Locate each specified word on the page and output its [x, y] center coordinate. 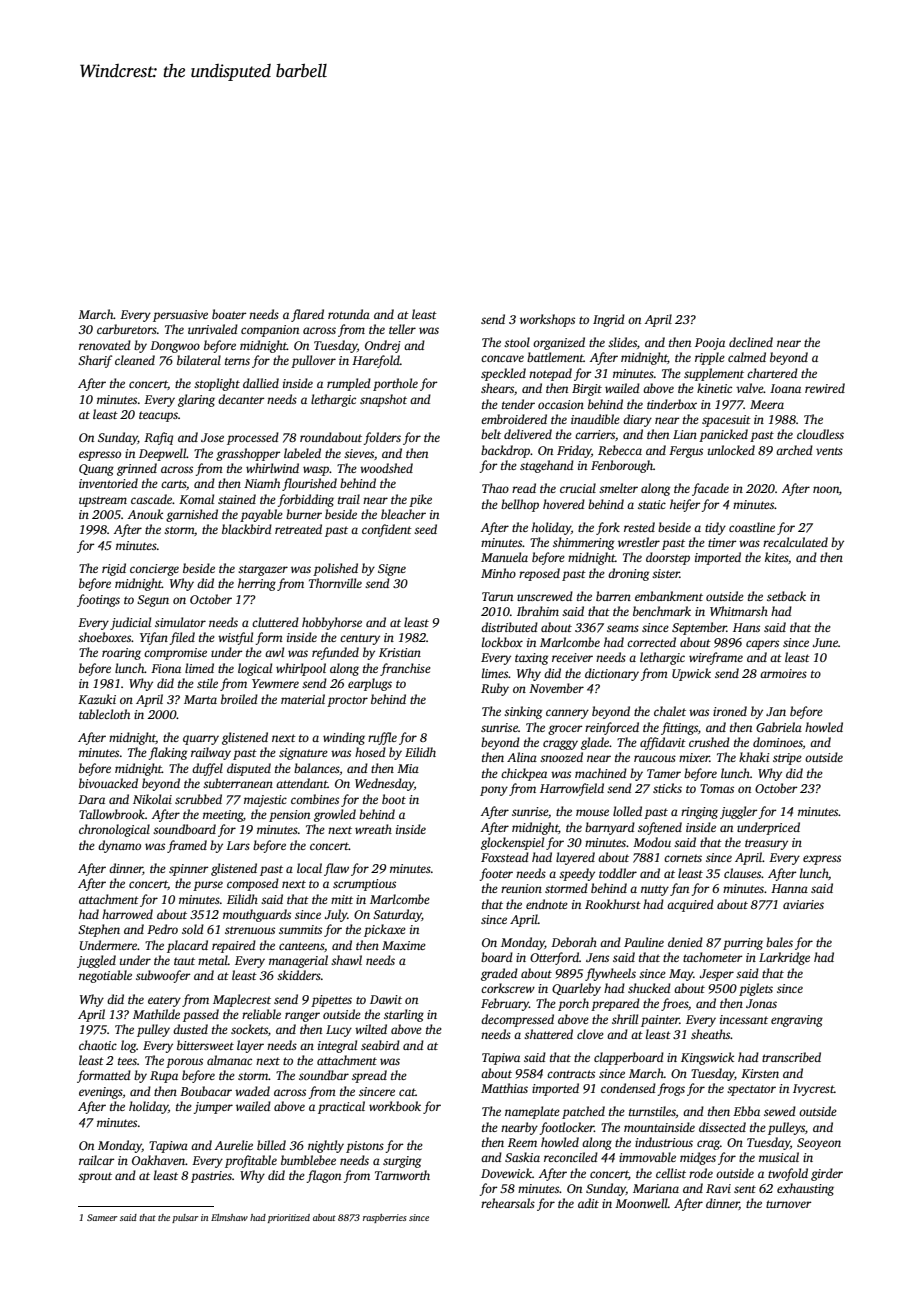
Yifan [154, 638]
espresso [100, 456]
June [825, 642]
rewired [825, 388]
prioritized [289, 1218]
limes [495, 673]
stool [517, 342]
